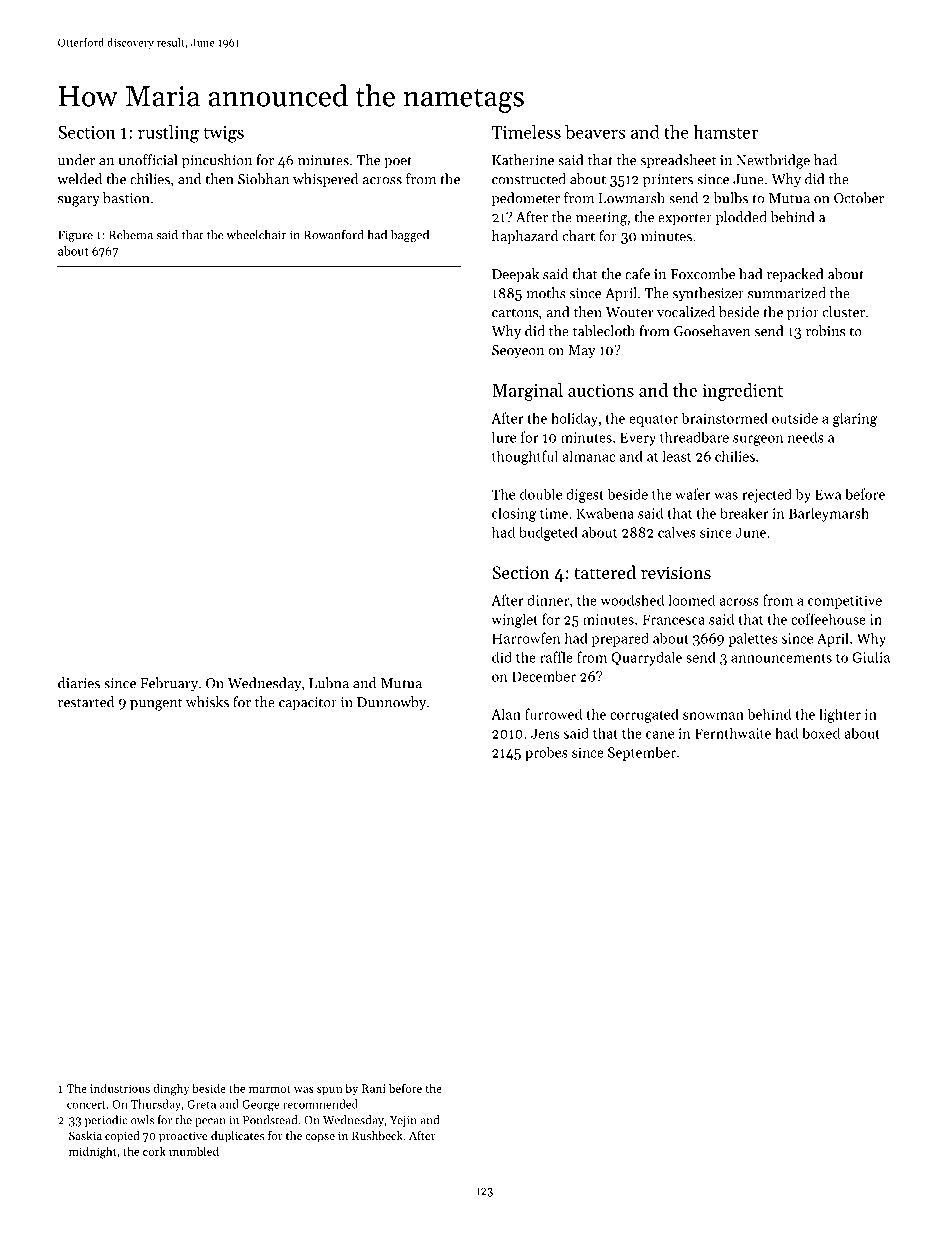 This screenshot has height=1233, width=952. Describe the element at coordinates (76, 160) in the screenshot. I see `under` at that location.
